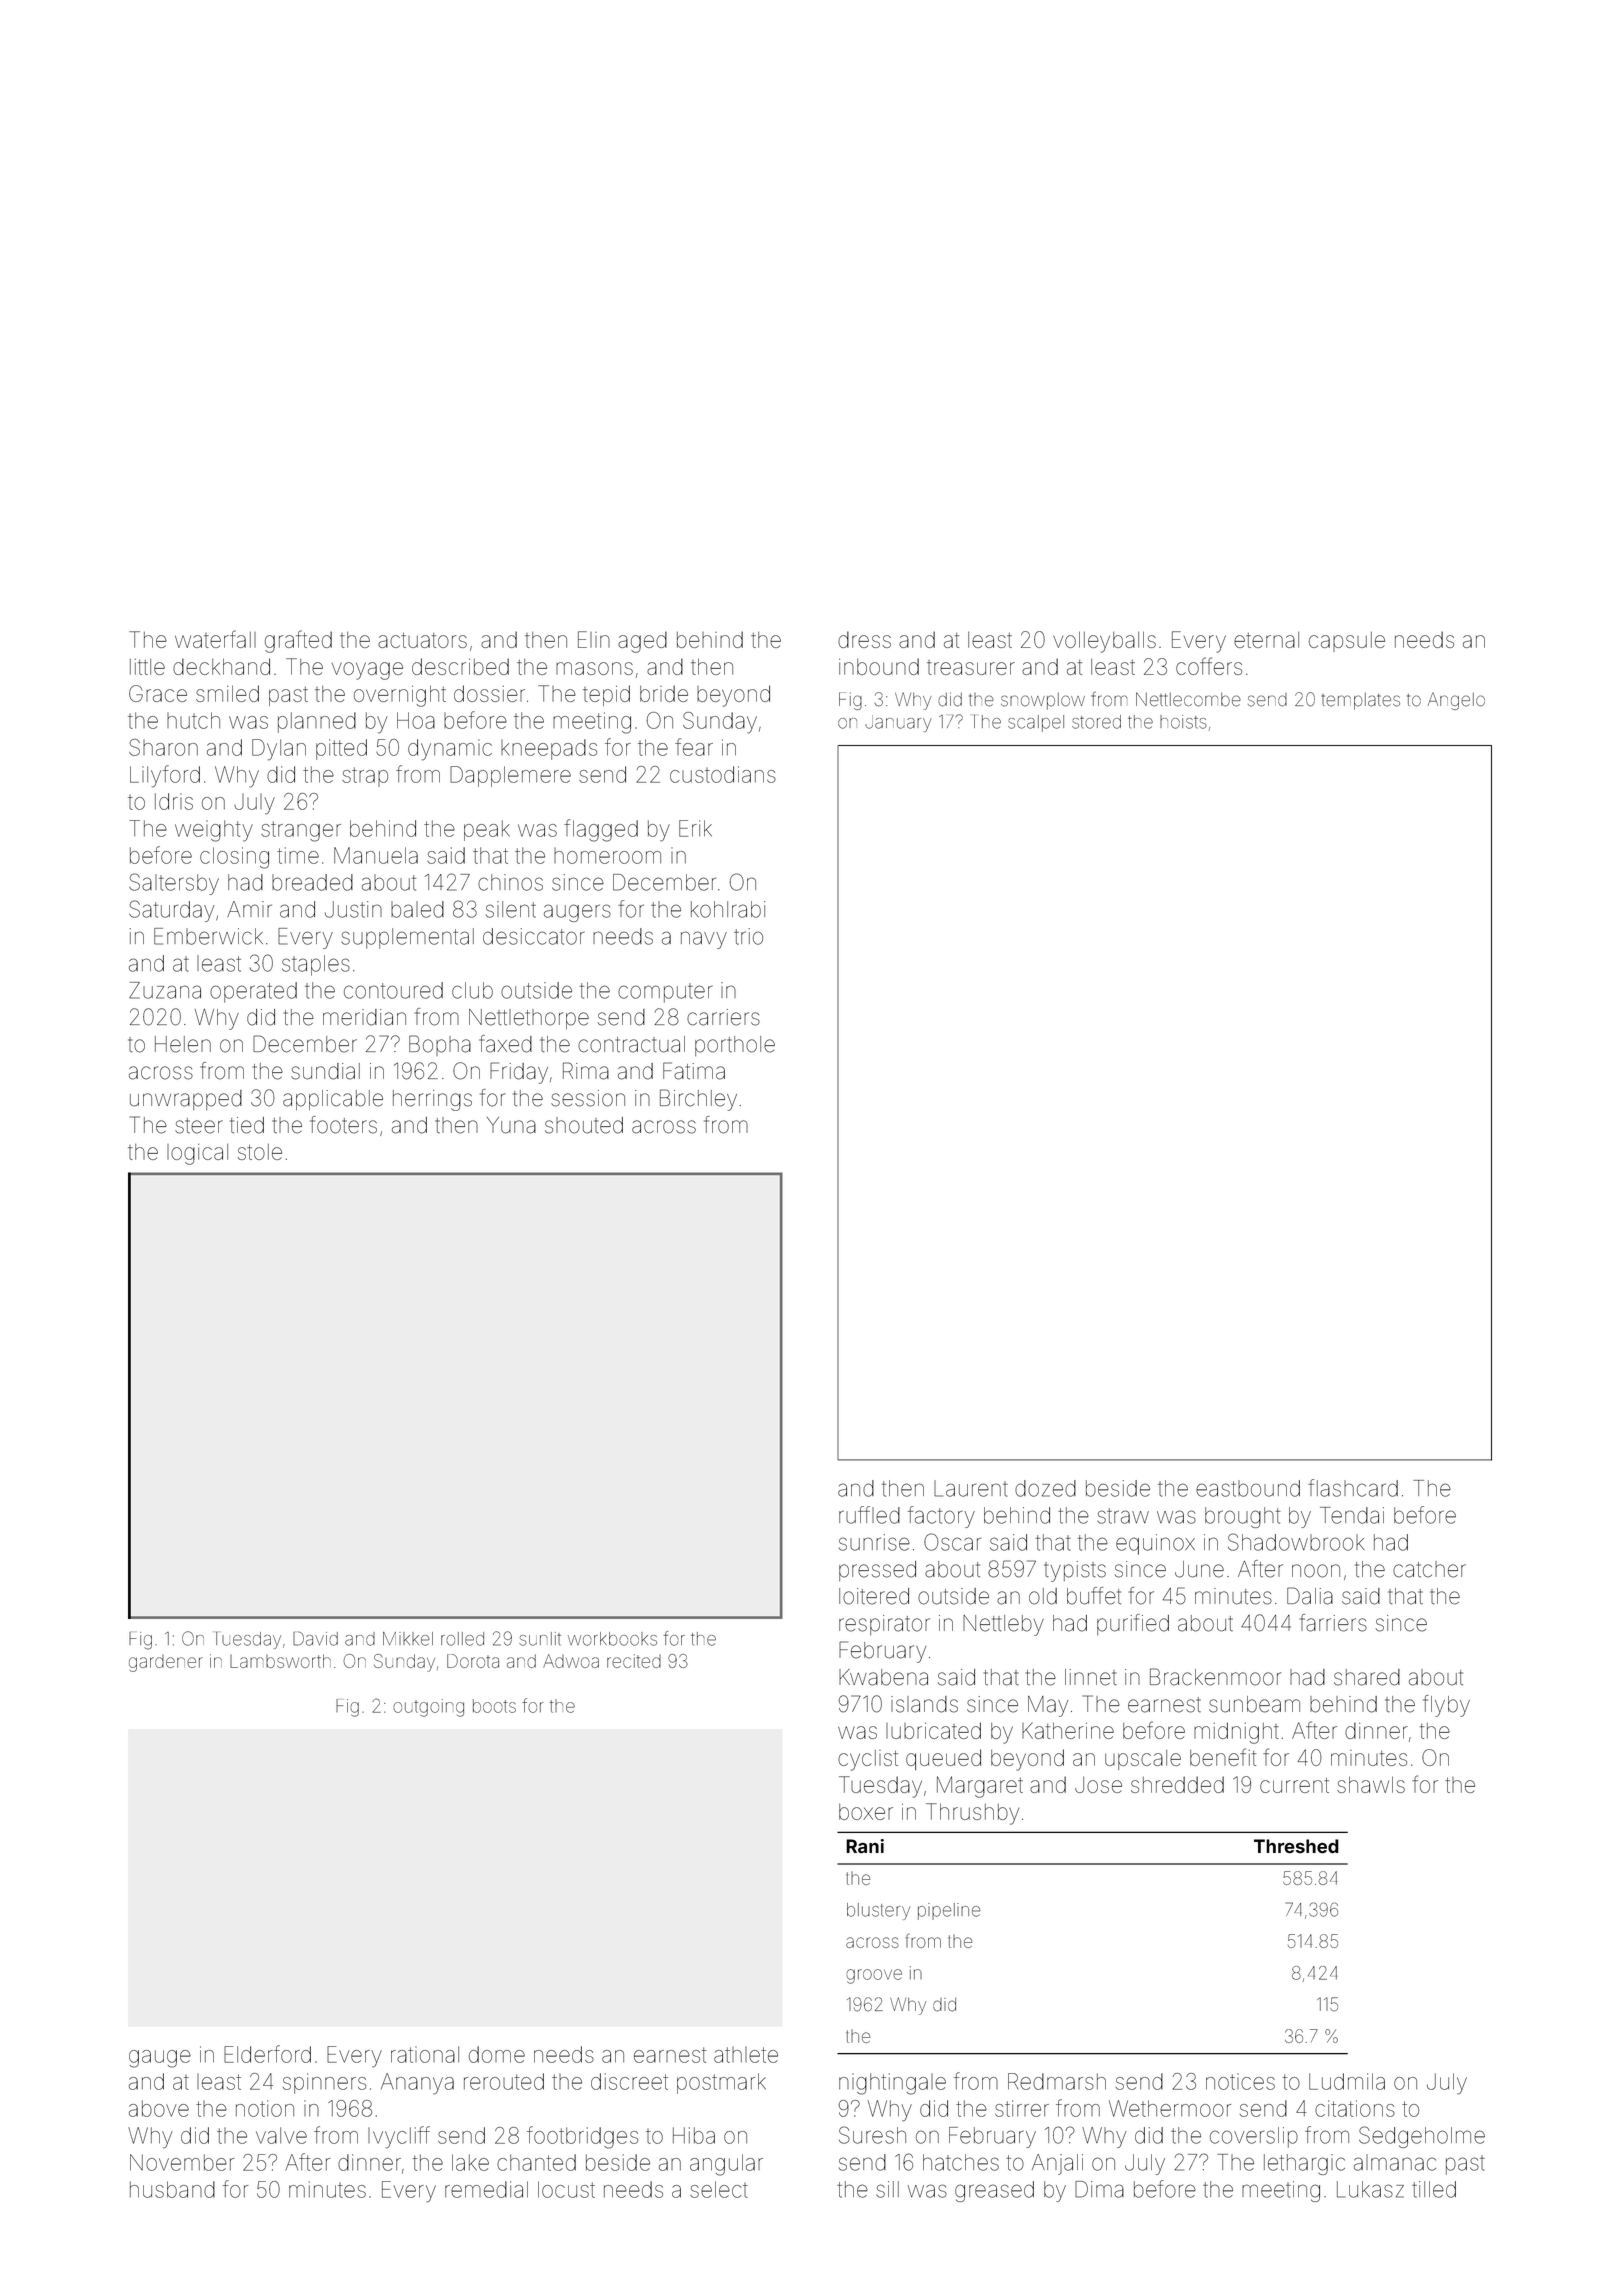 This screenshot has width=1620, height=2292. What do you see at coordinates (315, 1638) in the screenshot?
I see `David` at bounding box center [315, 1638].
